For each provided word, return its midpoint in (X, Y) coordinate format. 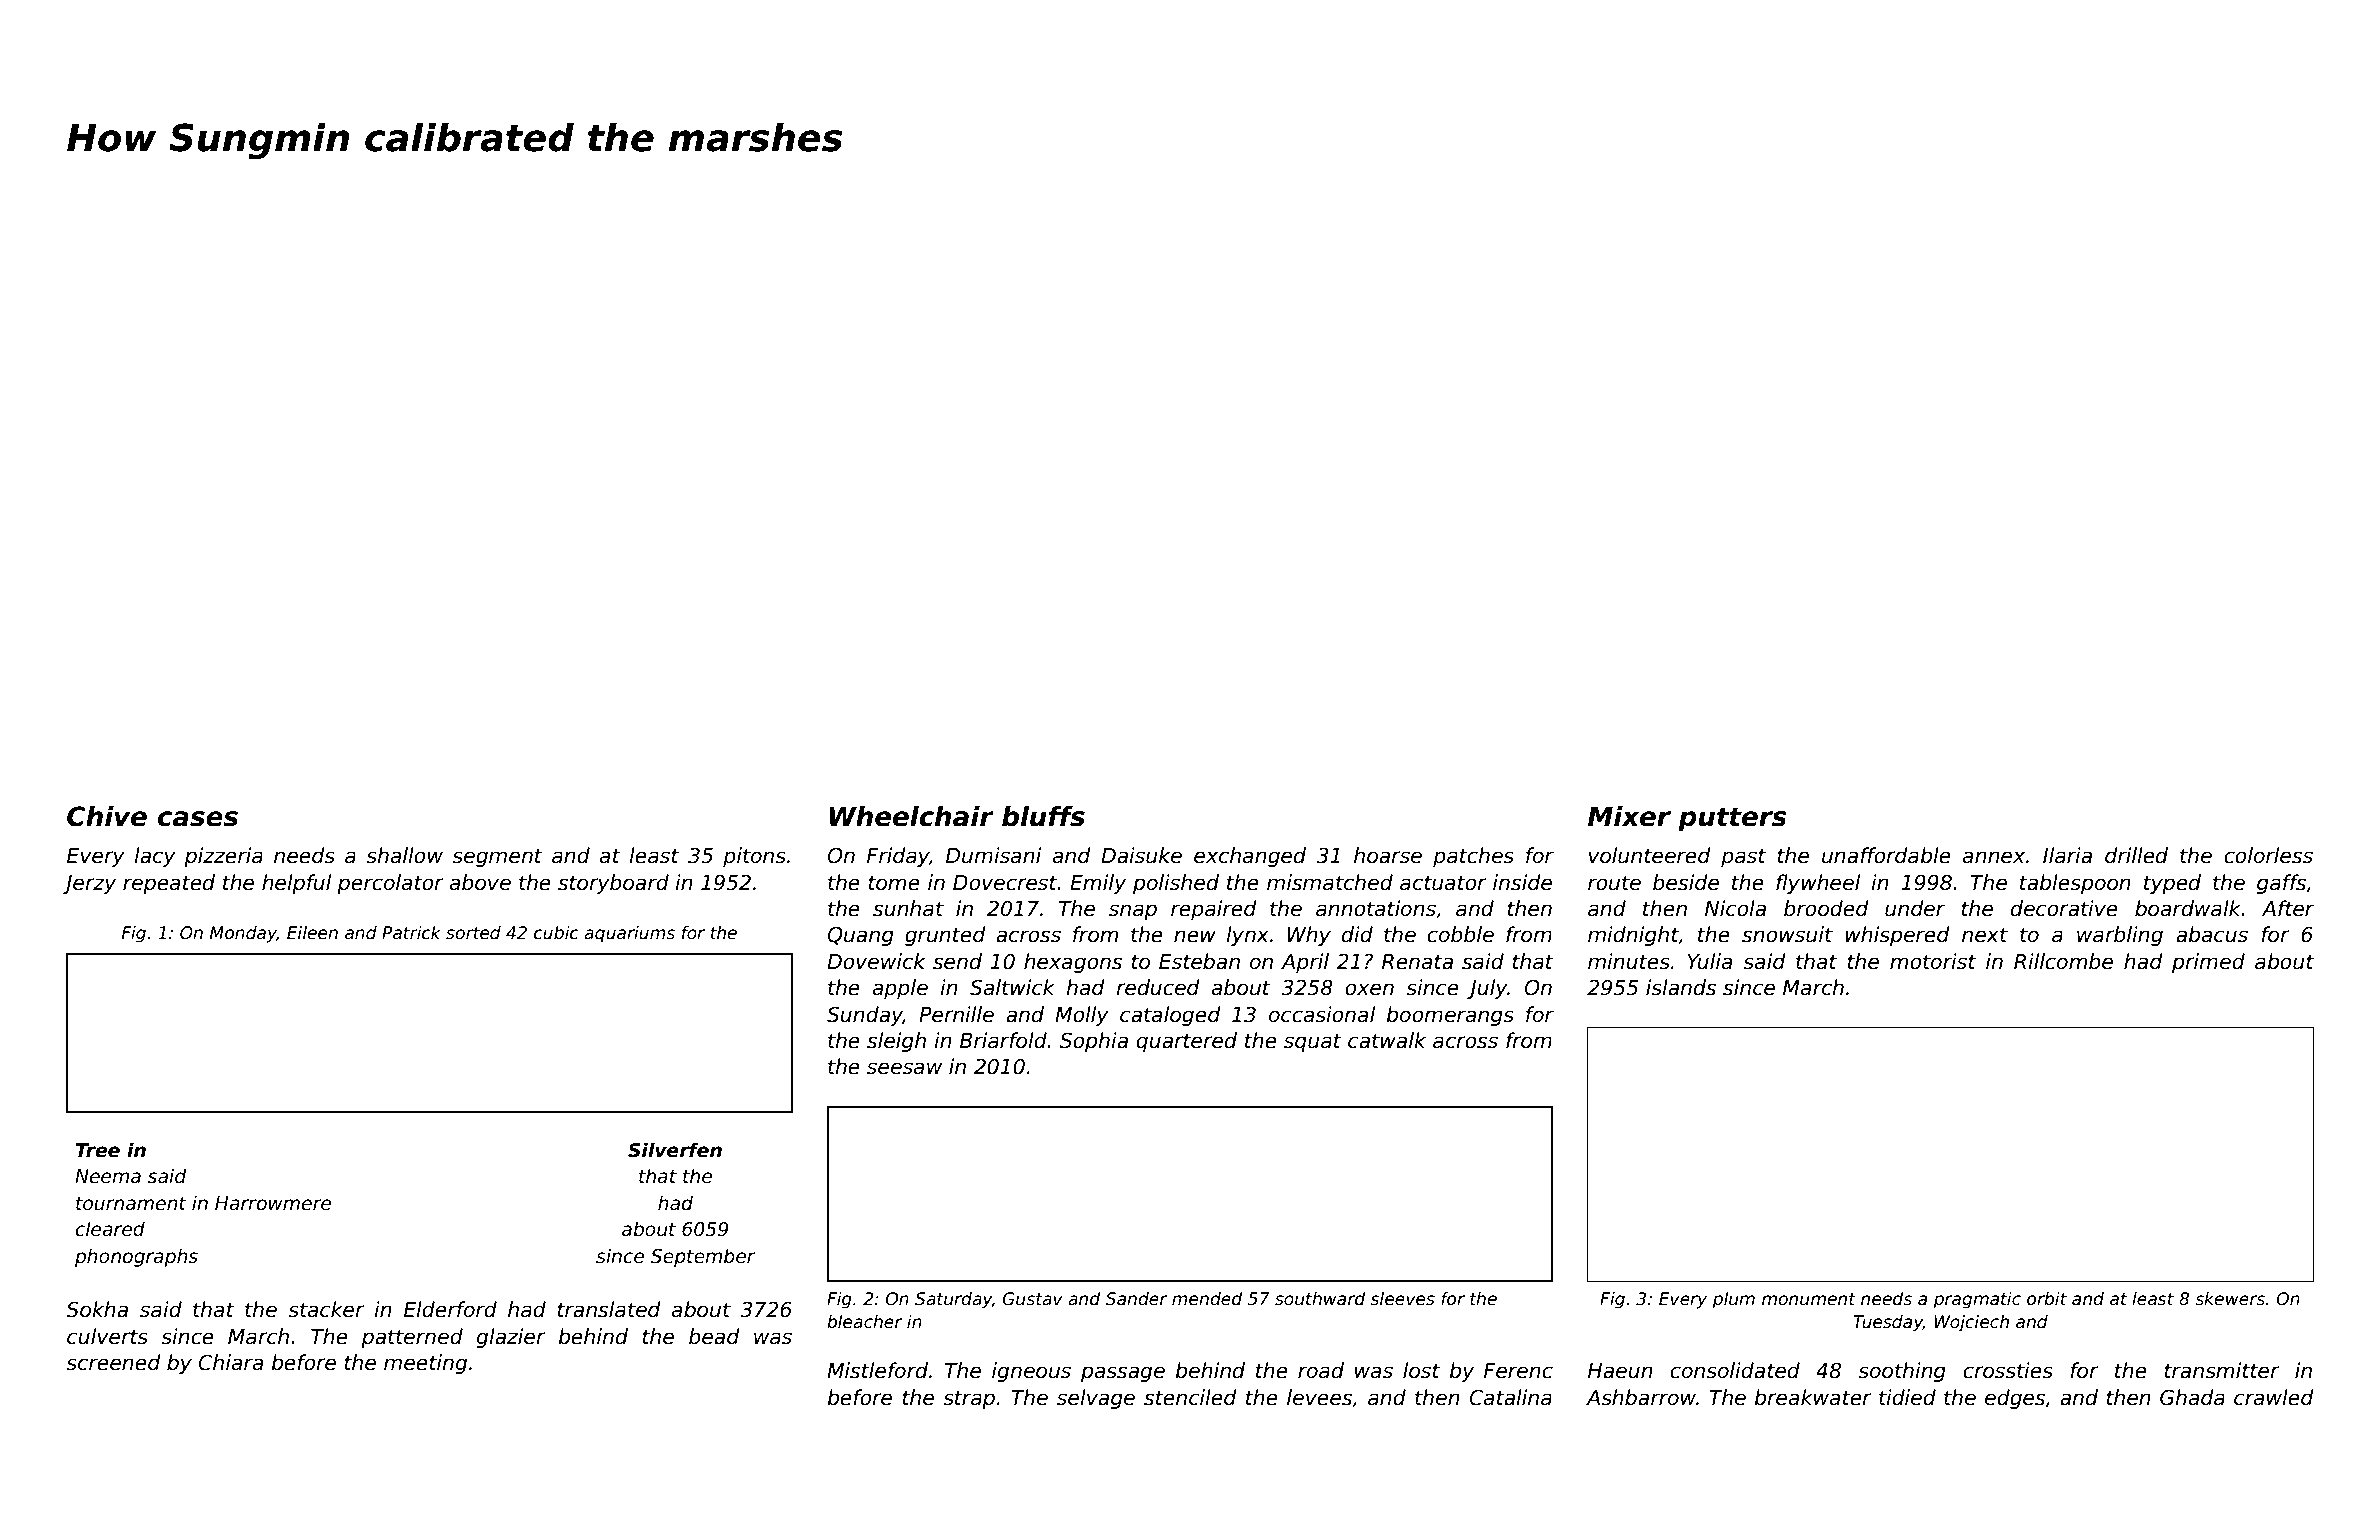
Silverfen (675, 1150)
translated (609, 1309)
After (2288, 908)
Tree (98, 1150)
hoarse (1388, 855)
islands (1681, 987)
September (703, 1257)
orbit (2047, 1299)
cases (198, 819)
